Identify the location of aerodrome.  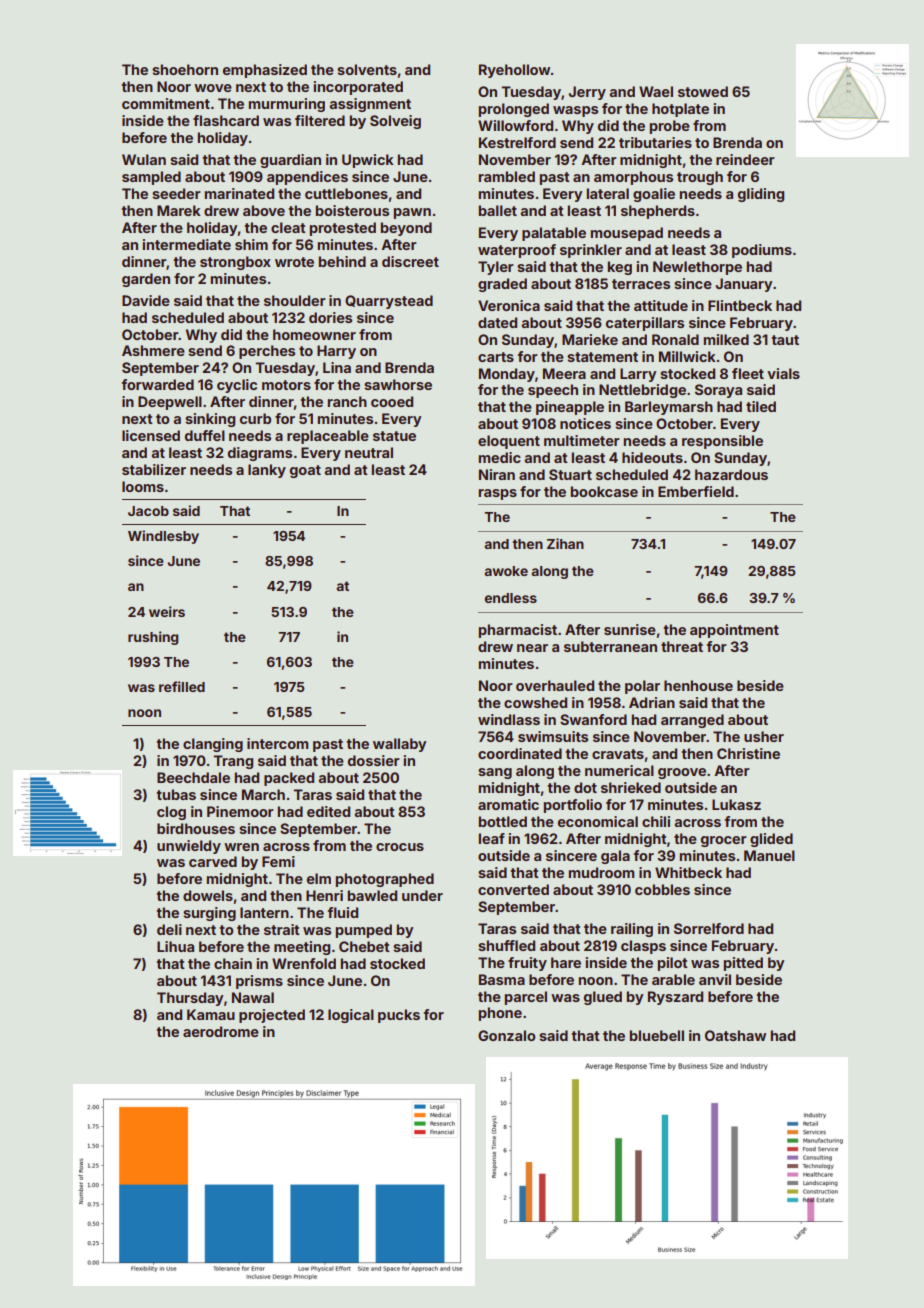
(221, 1031).
